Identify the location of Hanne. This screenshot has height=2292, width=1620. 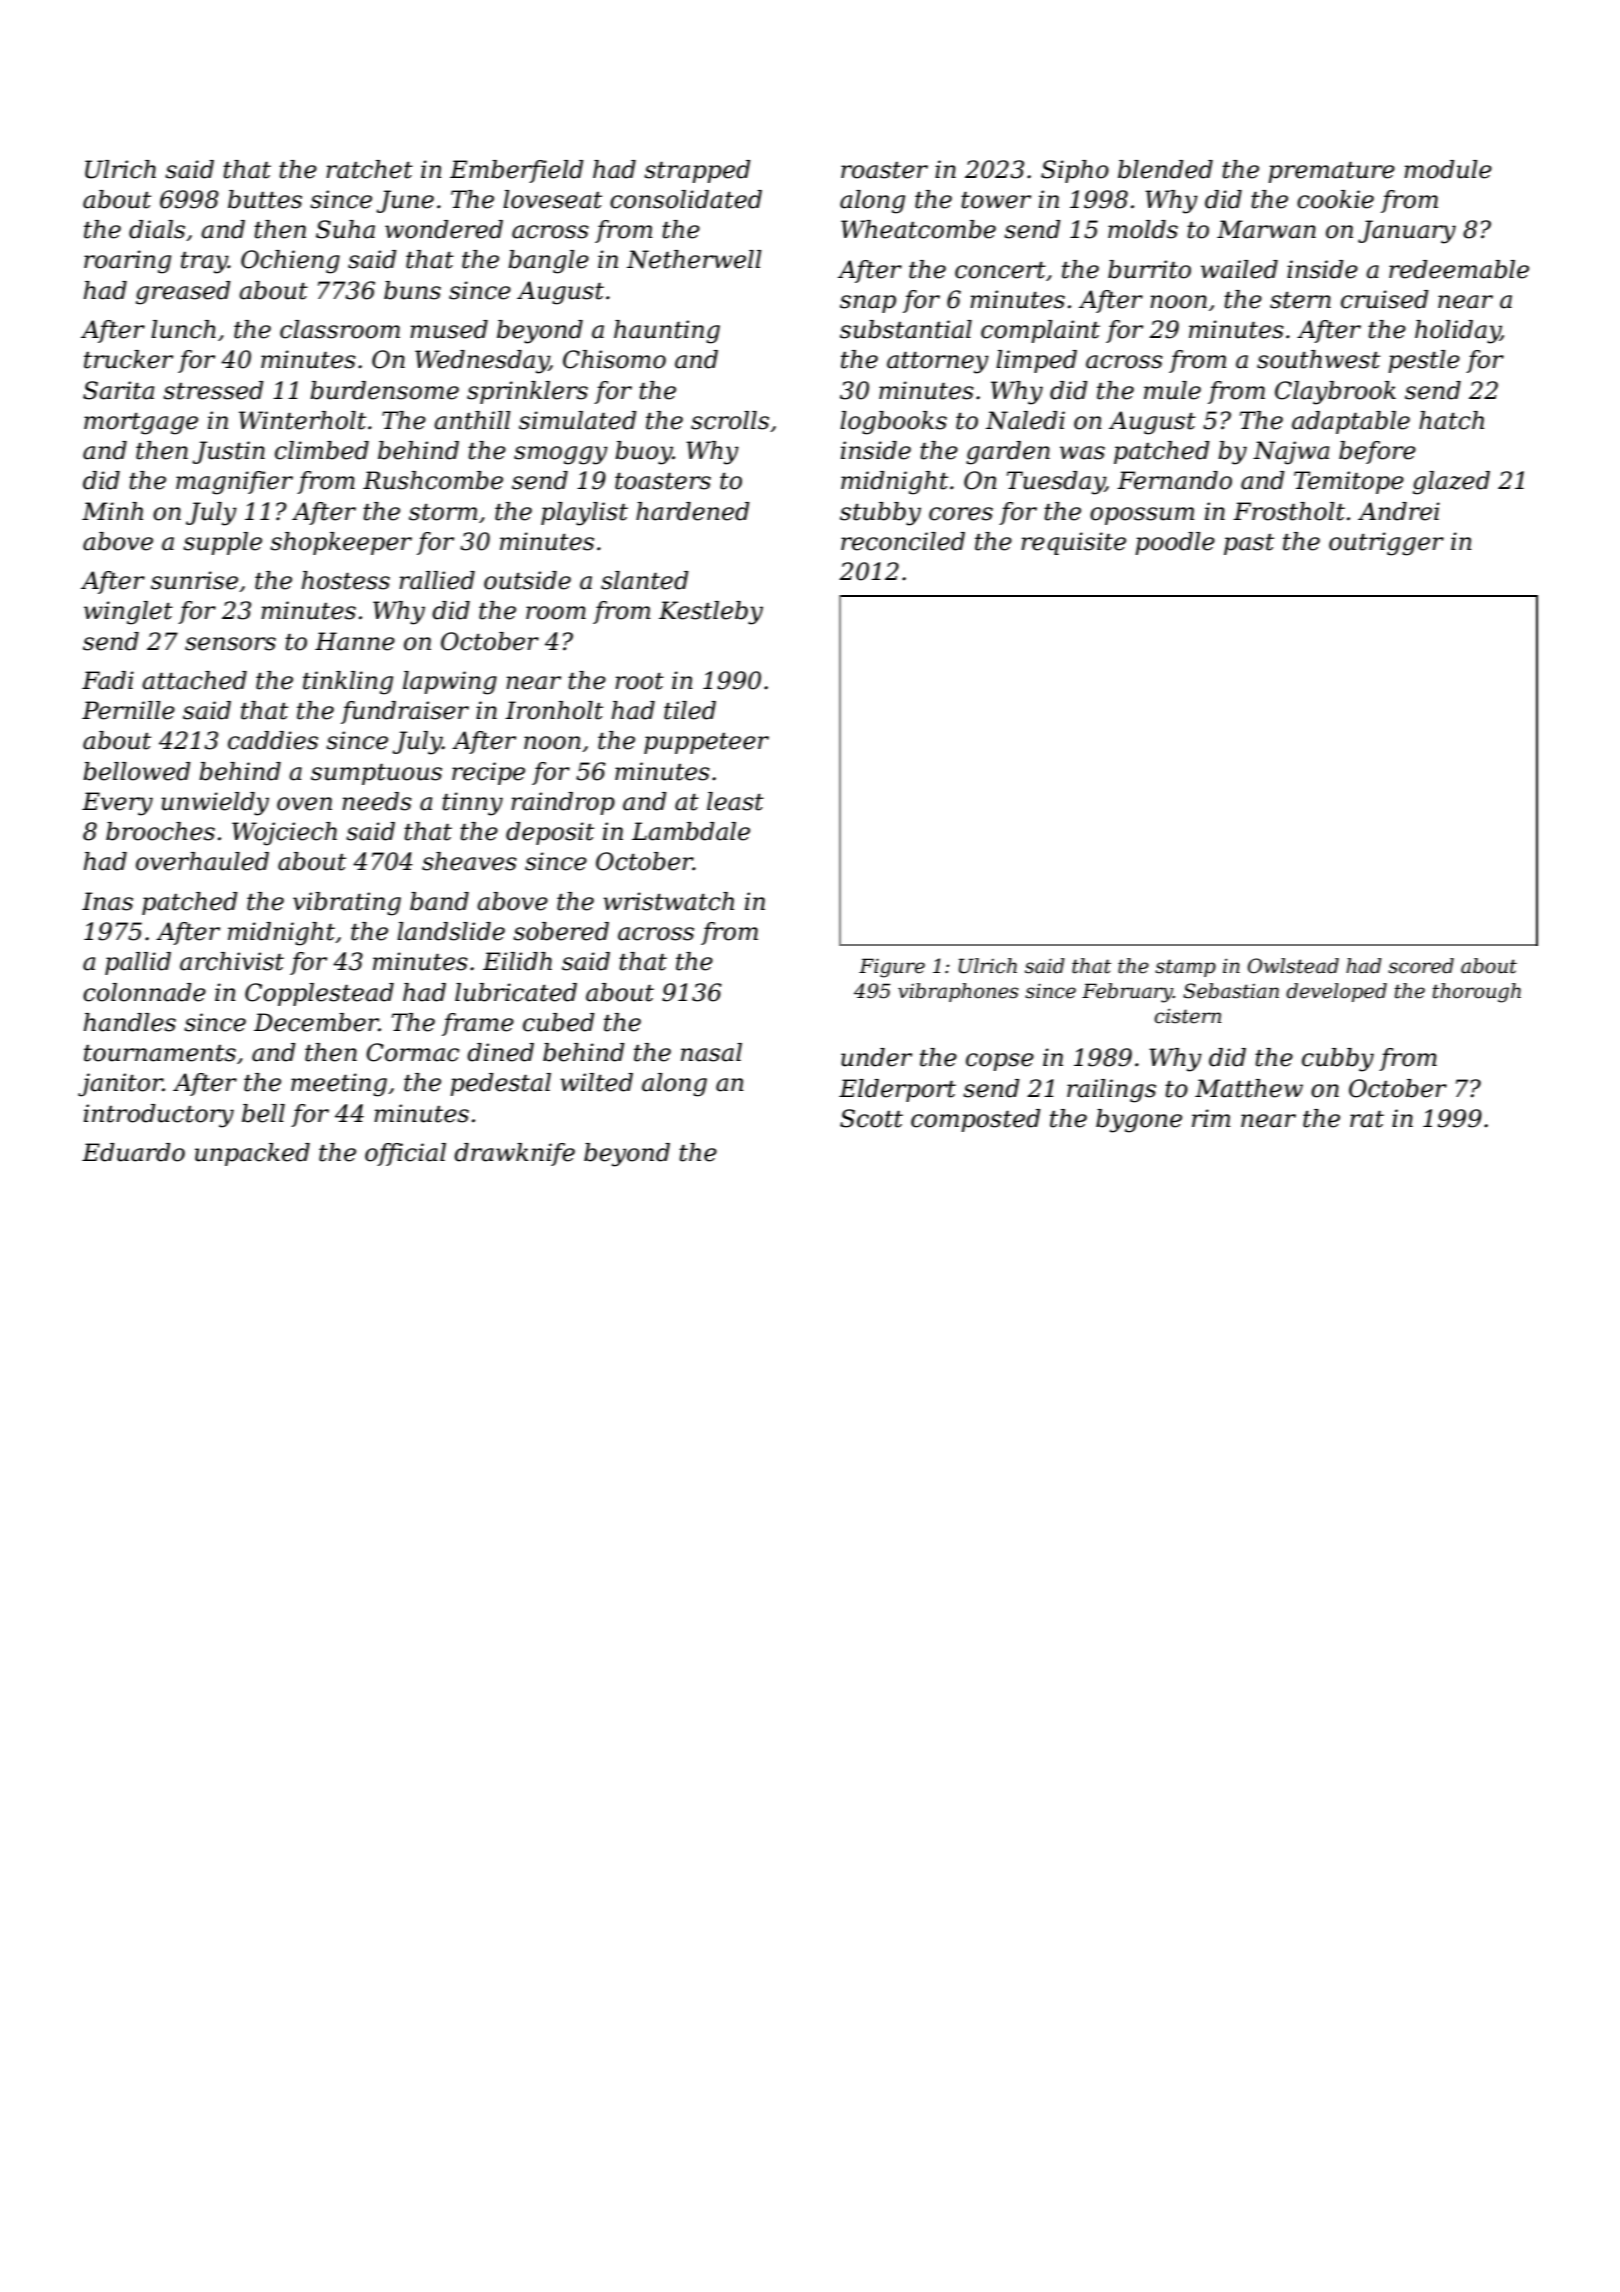
(355, 641).
